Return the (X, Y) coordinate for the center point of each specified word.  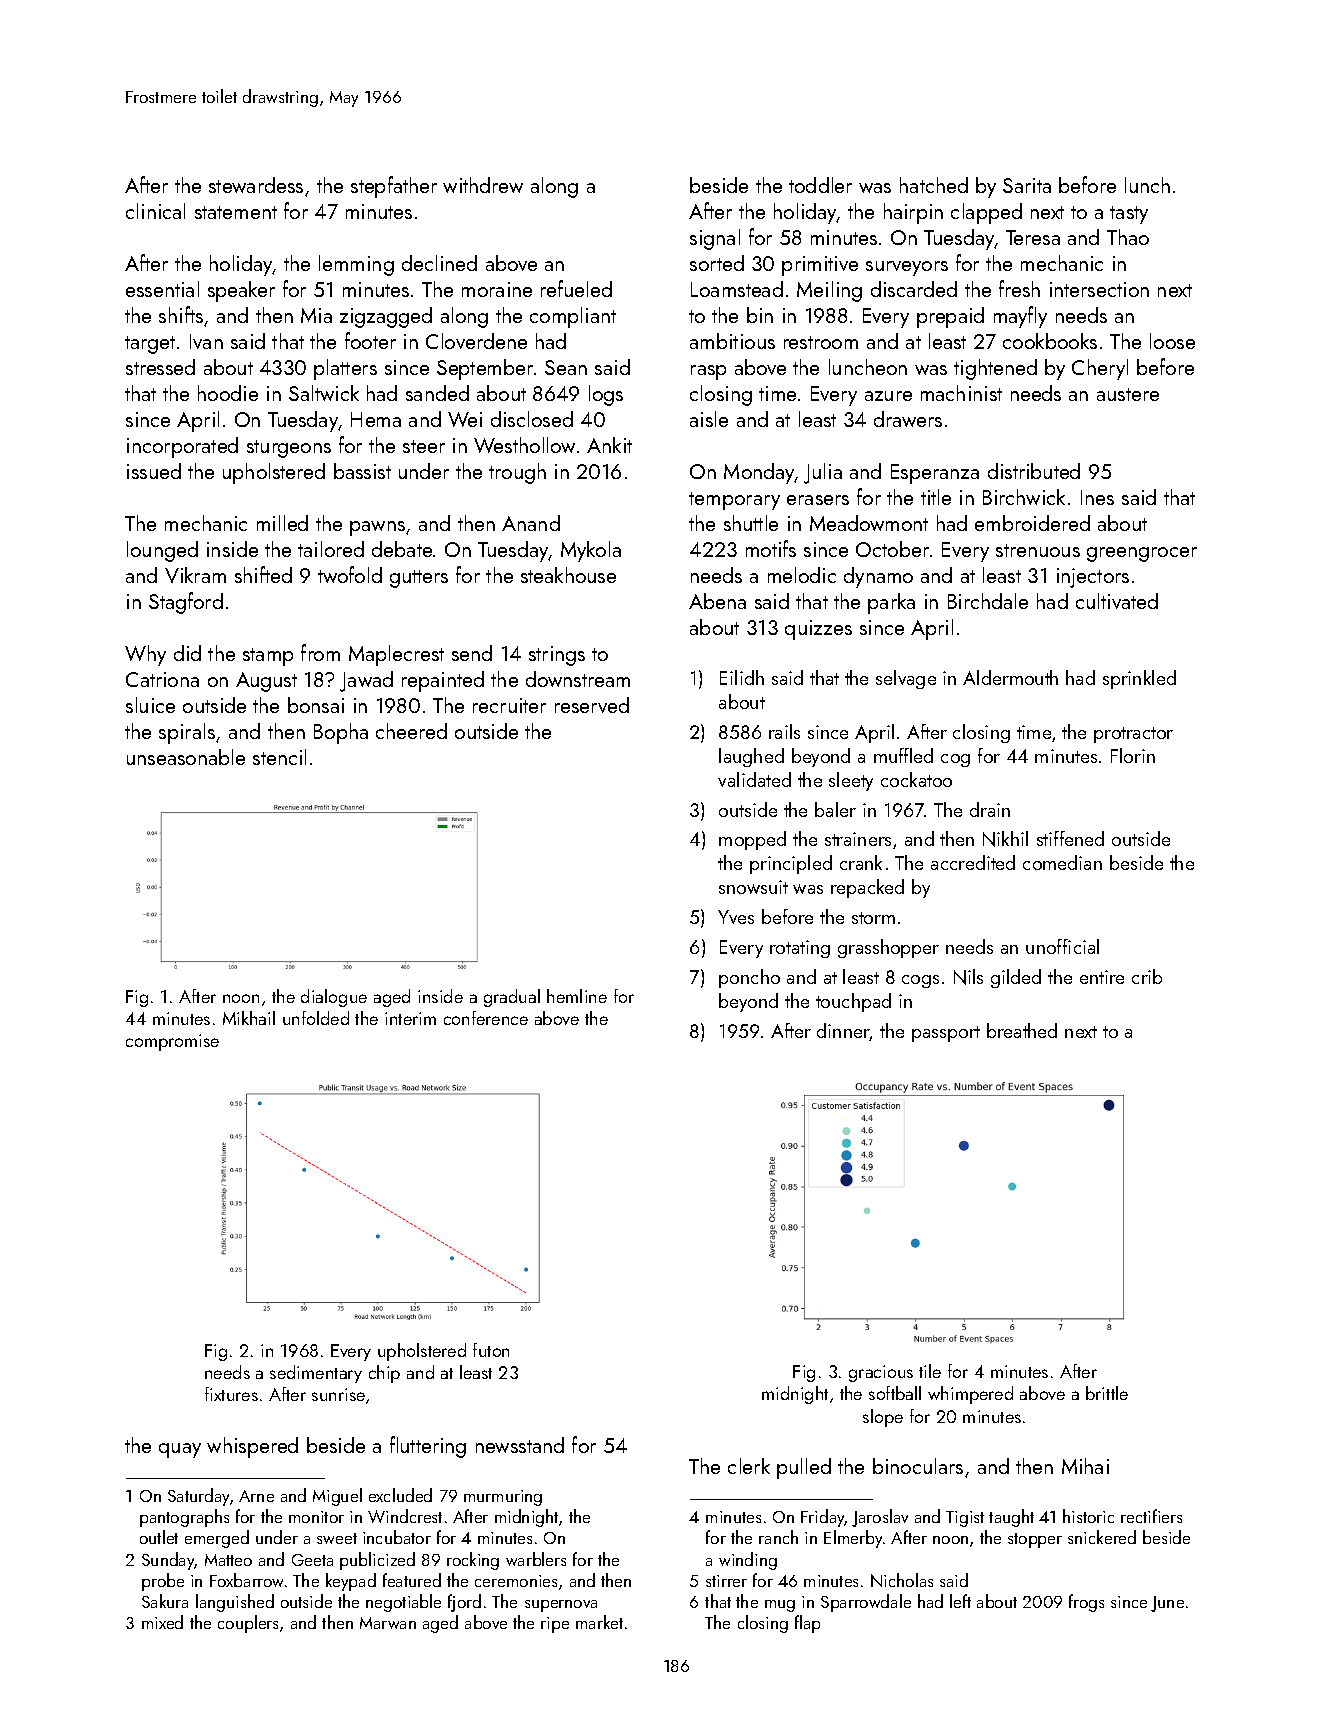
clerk (749, 1466)
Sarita (1027, 185)
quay (180, 1450)
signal (715, 239)
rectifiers (1151, 1516)
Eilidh (742, 677)
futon (491, 1350)
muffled (903, 755)
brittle (1107, 1393)
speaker (241, 291)
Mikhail (249, 1018)
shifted (263, 574)
